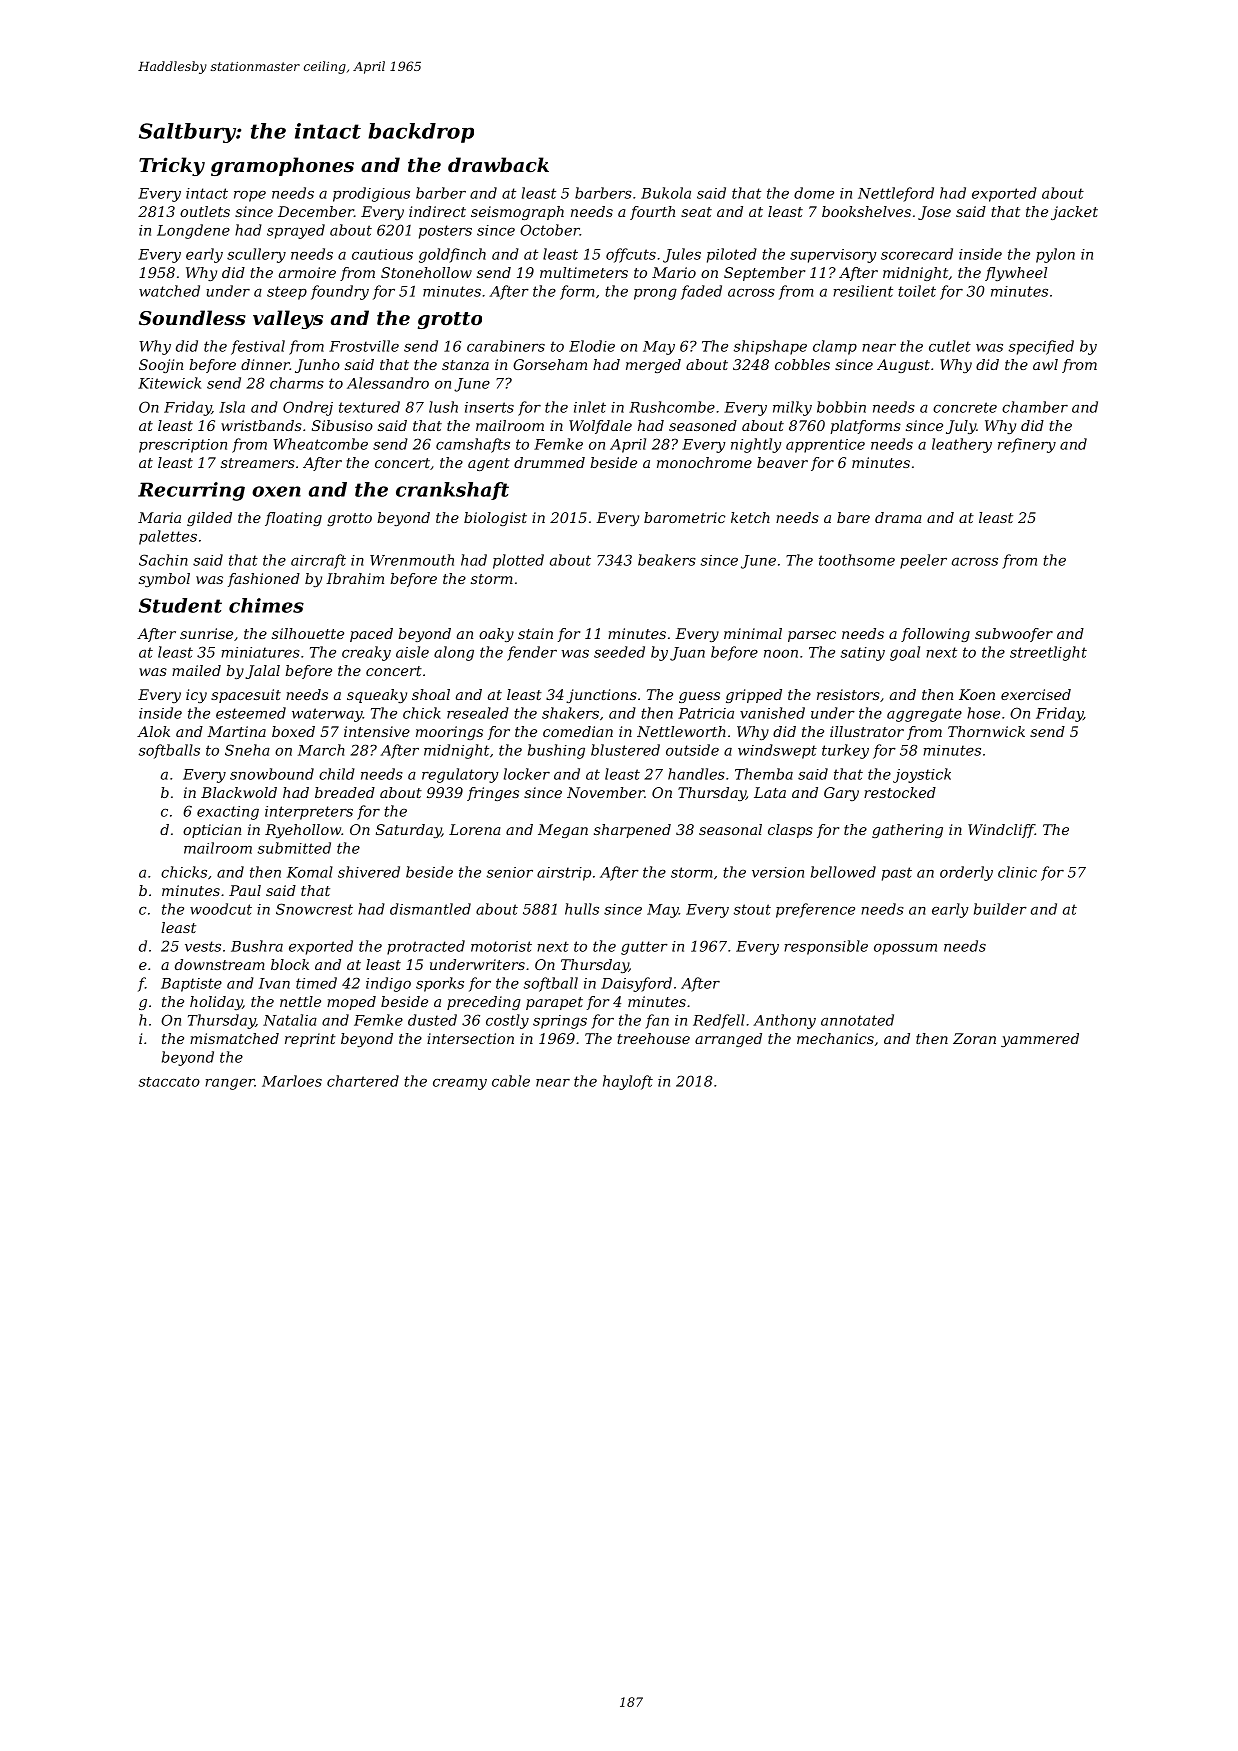 The height and width of the screenshot is (1751, 1238). Describe the element at coordinates (628, 1082) in the screenshot. I see `hayloft` at that location.
